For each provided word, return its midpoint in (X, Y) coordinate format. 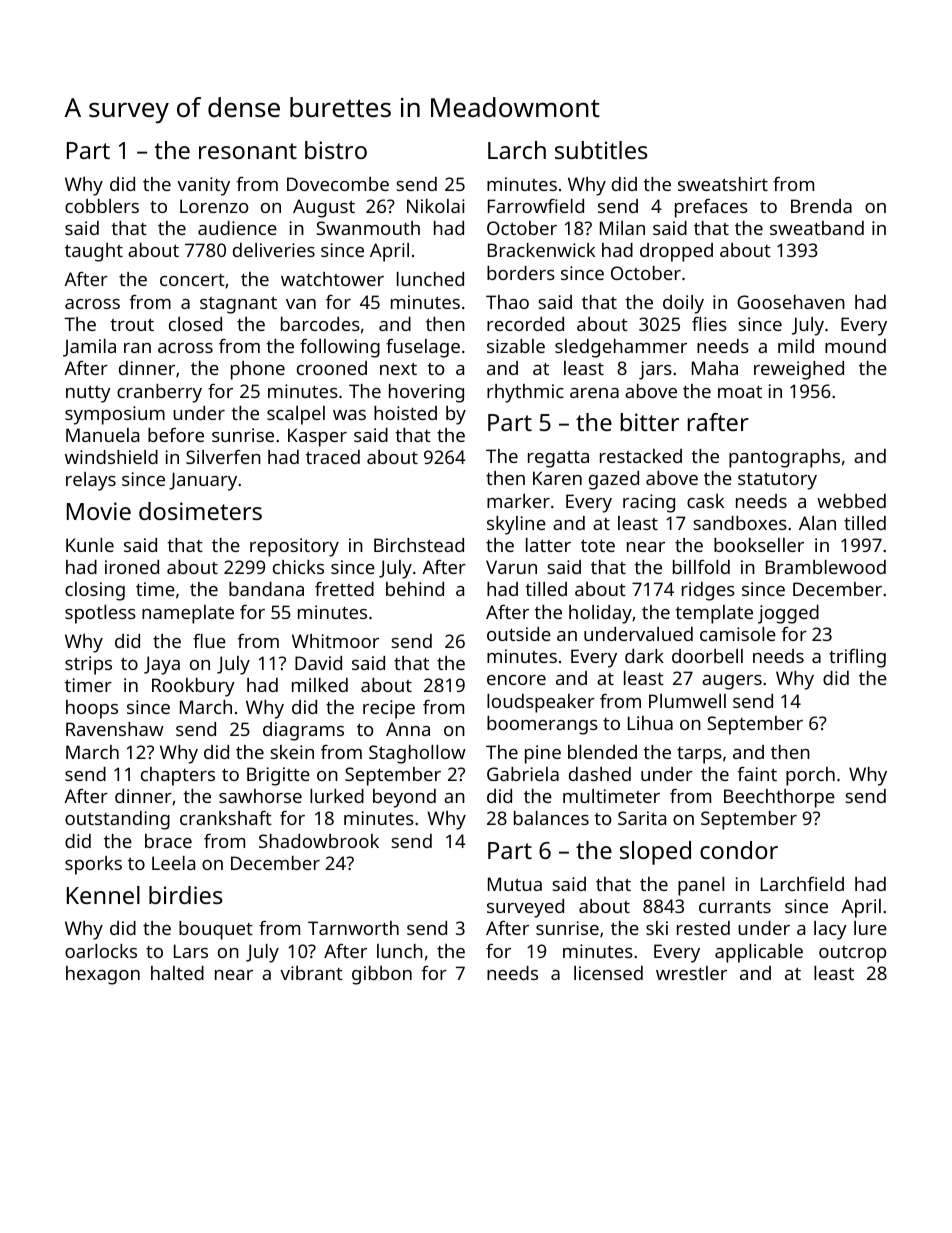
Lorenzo (214, 206)
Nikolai (436, 206)
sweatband (817, 228)
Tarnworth (353, 928)
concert (192, 280)
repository (294, 547)
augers (732, 682)
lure (870, 928)
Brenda (821, 206)
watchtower (332, 279)
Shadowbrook (319, 841)
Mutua (515, 884)
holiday (600, 614)
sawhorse (260, 796)
